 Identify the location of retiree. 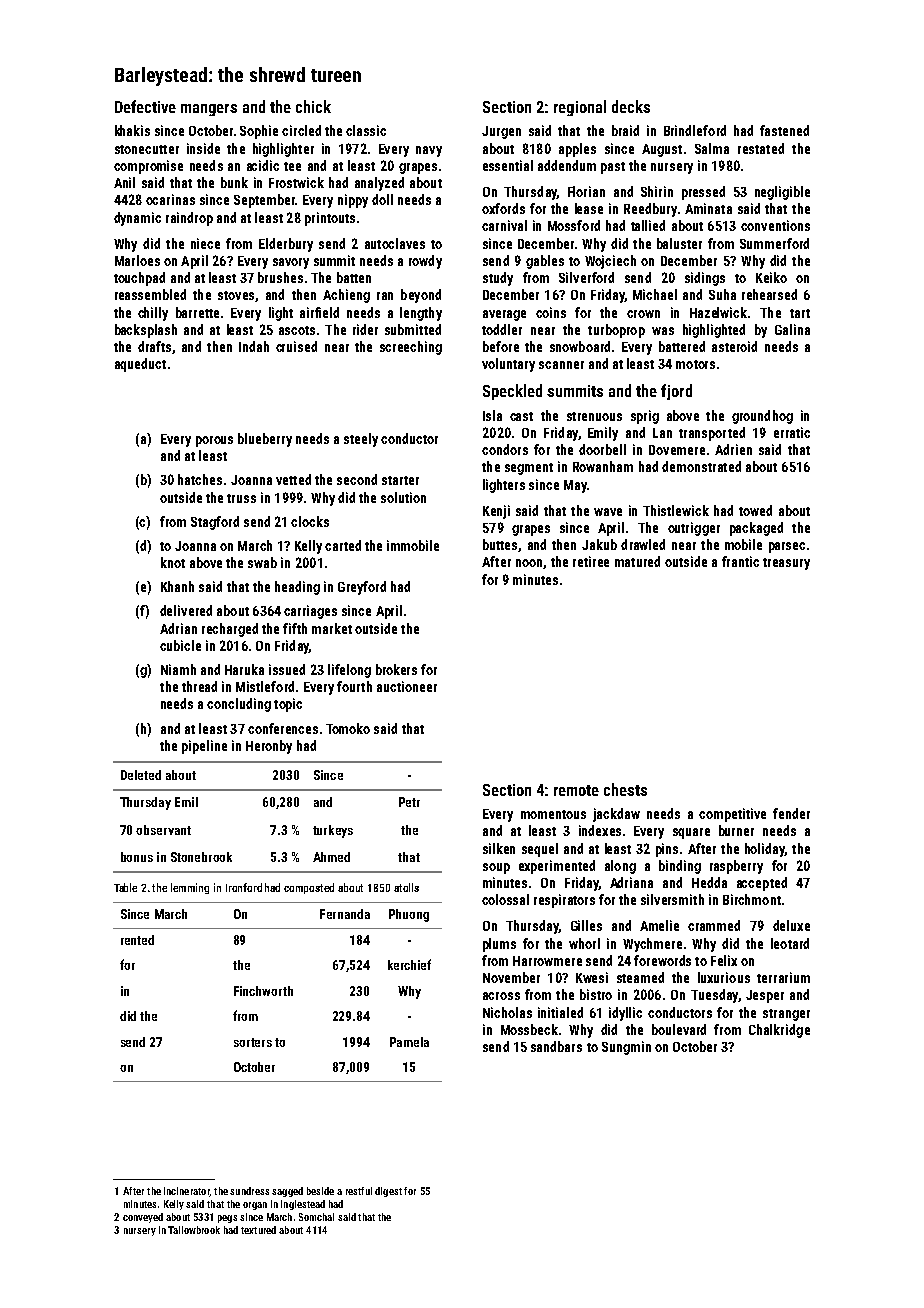
(591, 561).
